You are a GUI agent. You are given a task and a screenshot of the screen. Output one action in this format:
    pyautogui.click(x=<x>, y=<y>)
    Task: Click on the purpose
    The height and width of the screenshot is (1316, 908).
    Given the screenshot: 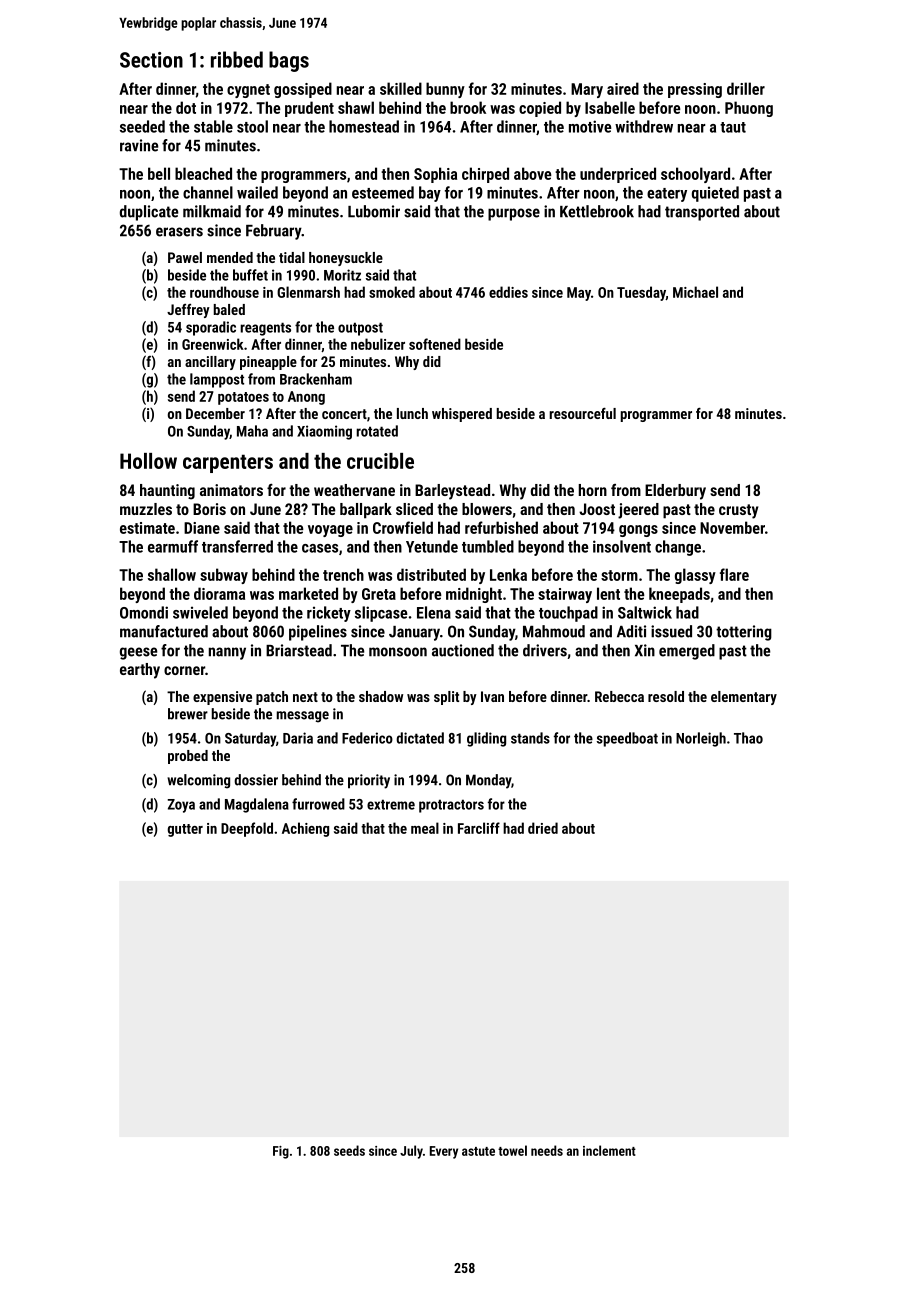 What is the action you would take?
    pyautogui.click(x=514, y=214)
